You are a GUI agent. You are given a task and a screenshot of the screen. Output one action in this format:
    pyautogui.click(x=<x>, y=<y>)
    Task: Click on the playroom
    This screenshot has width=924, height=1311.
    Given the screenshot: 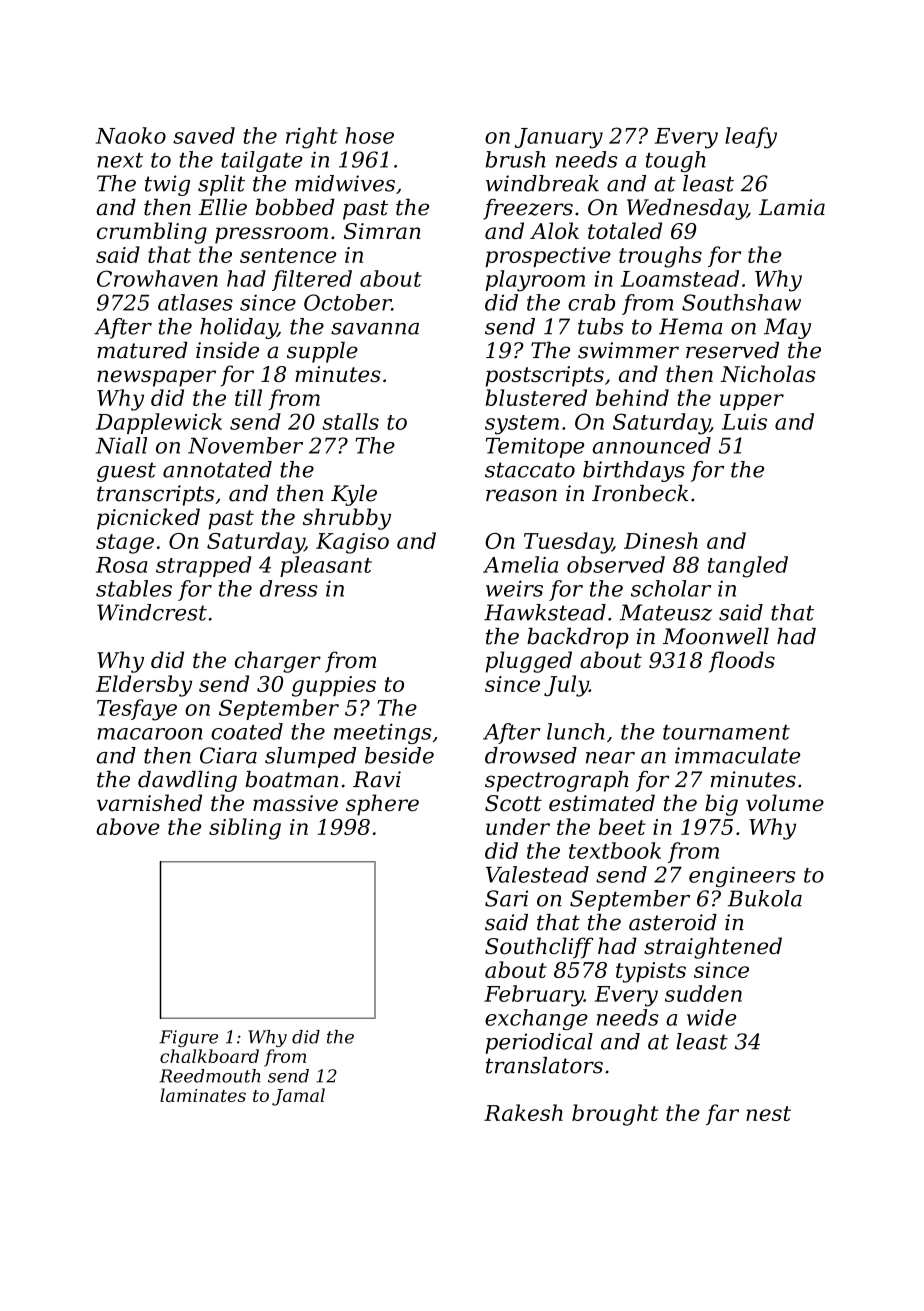 What is the action you would take?
    pyautogui.click(x=535, y=281)
